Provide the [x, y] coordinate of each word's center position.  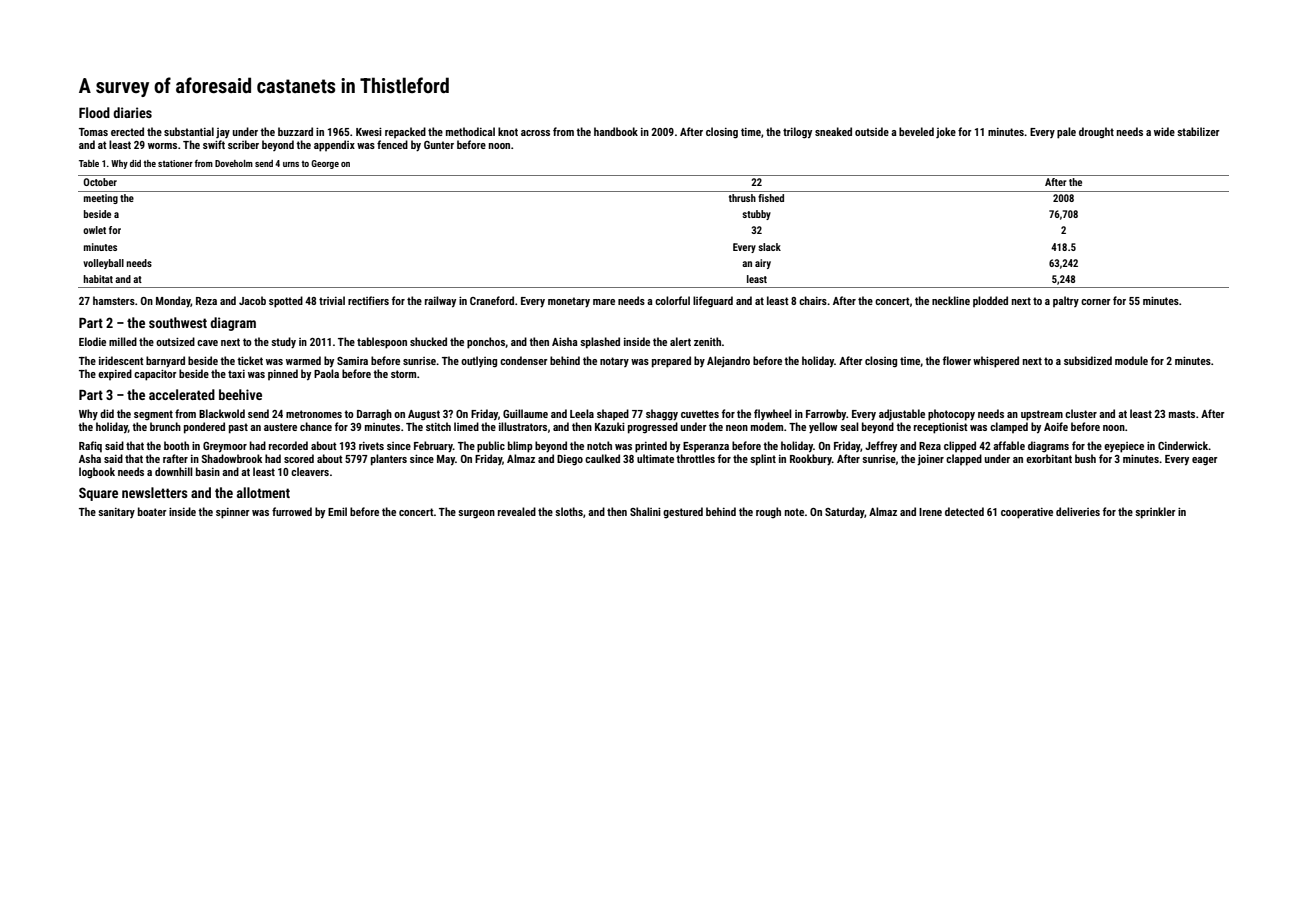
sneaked [833, 131]
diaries [132, 112]
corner [1096, 302]
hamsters [114, 300]
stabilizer [1198, 131]
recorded [288, 445]
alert [680, 341]
